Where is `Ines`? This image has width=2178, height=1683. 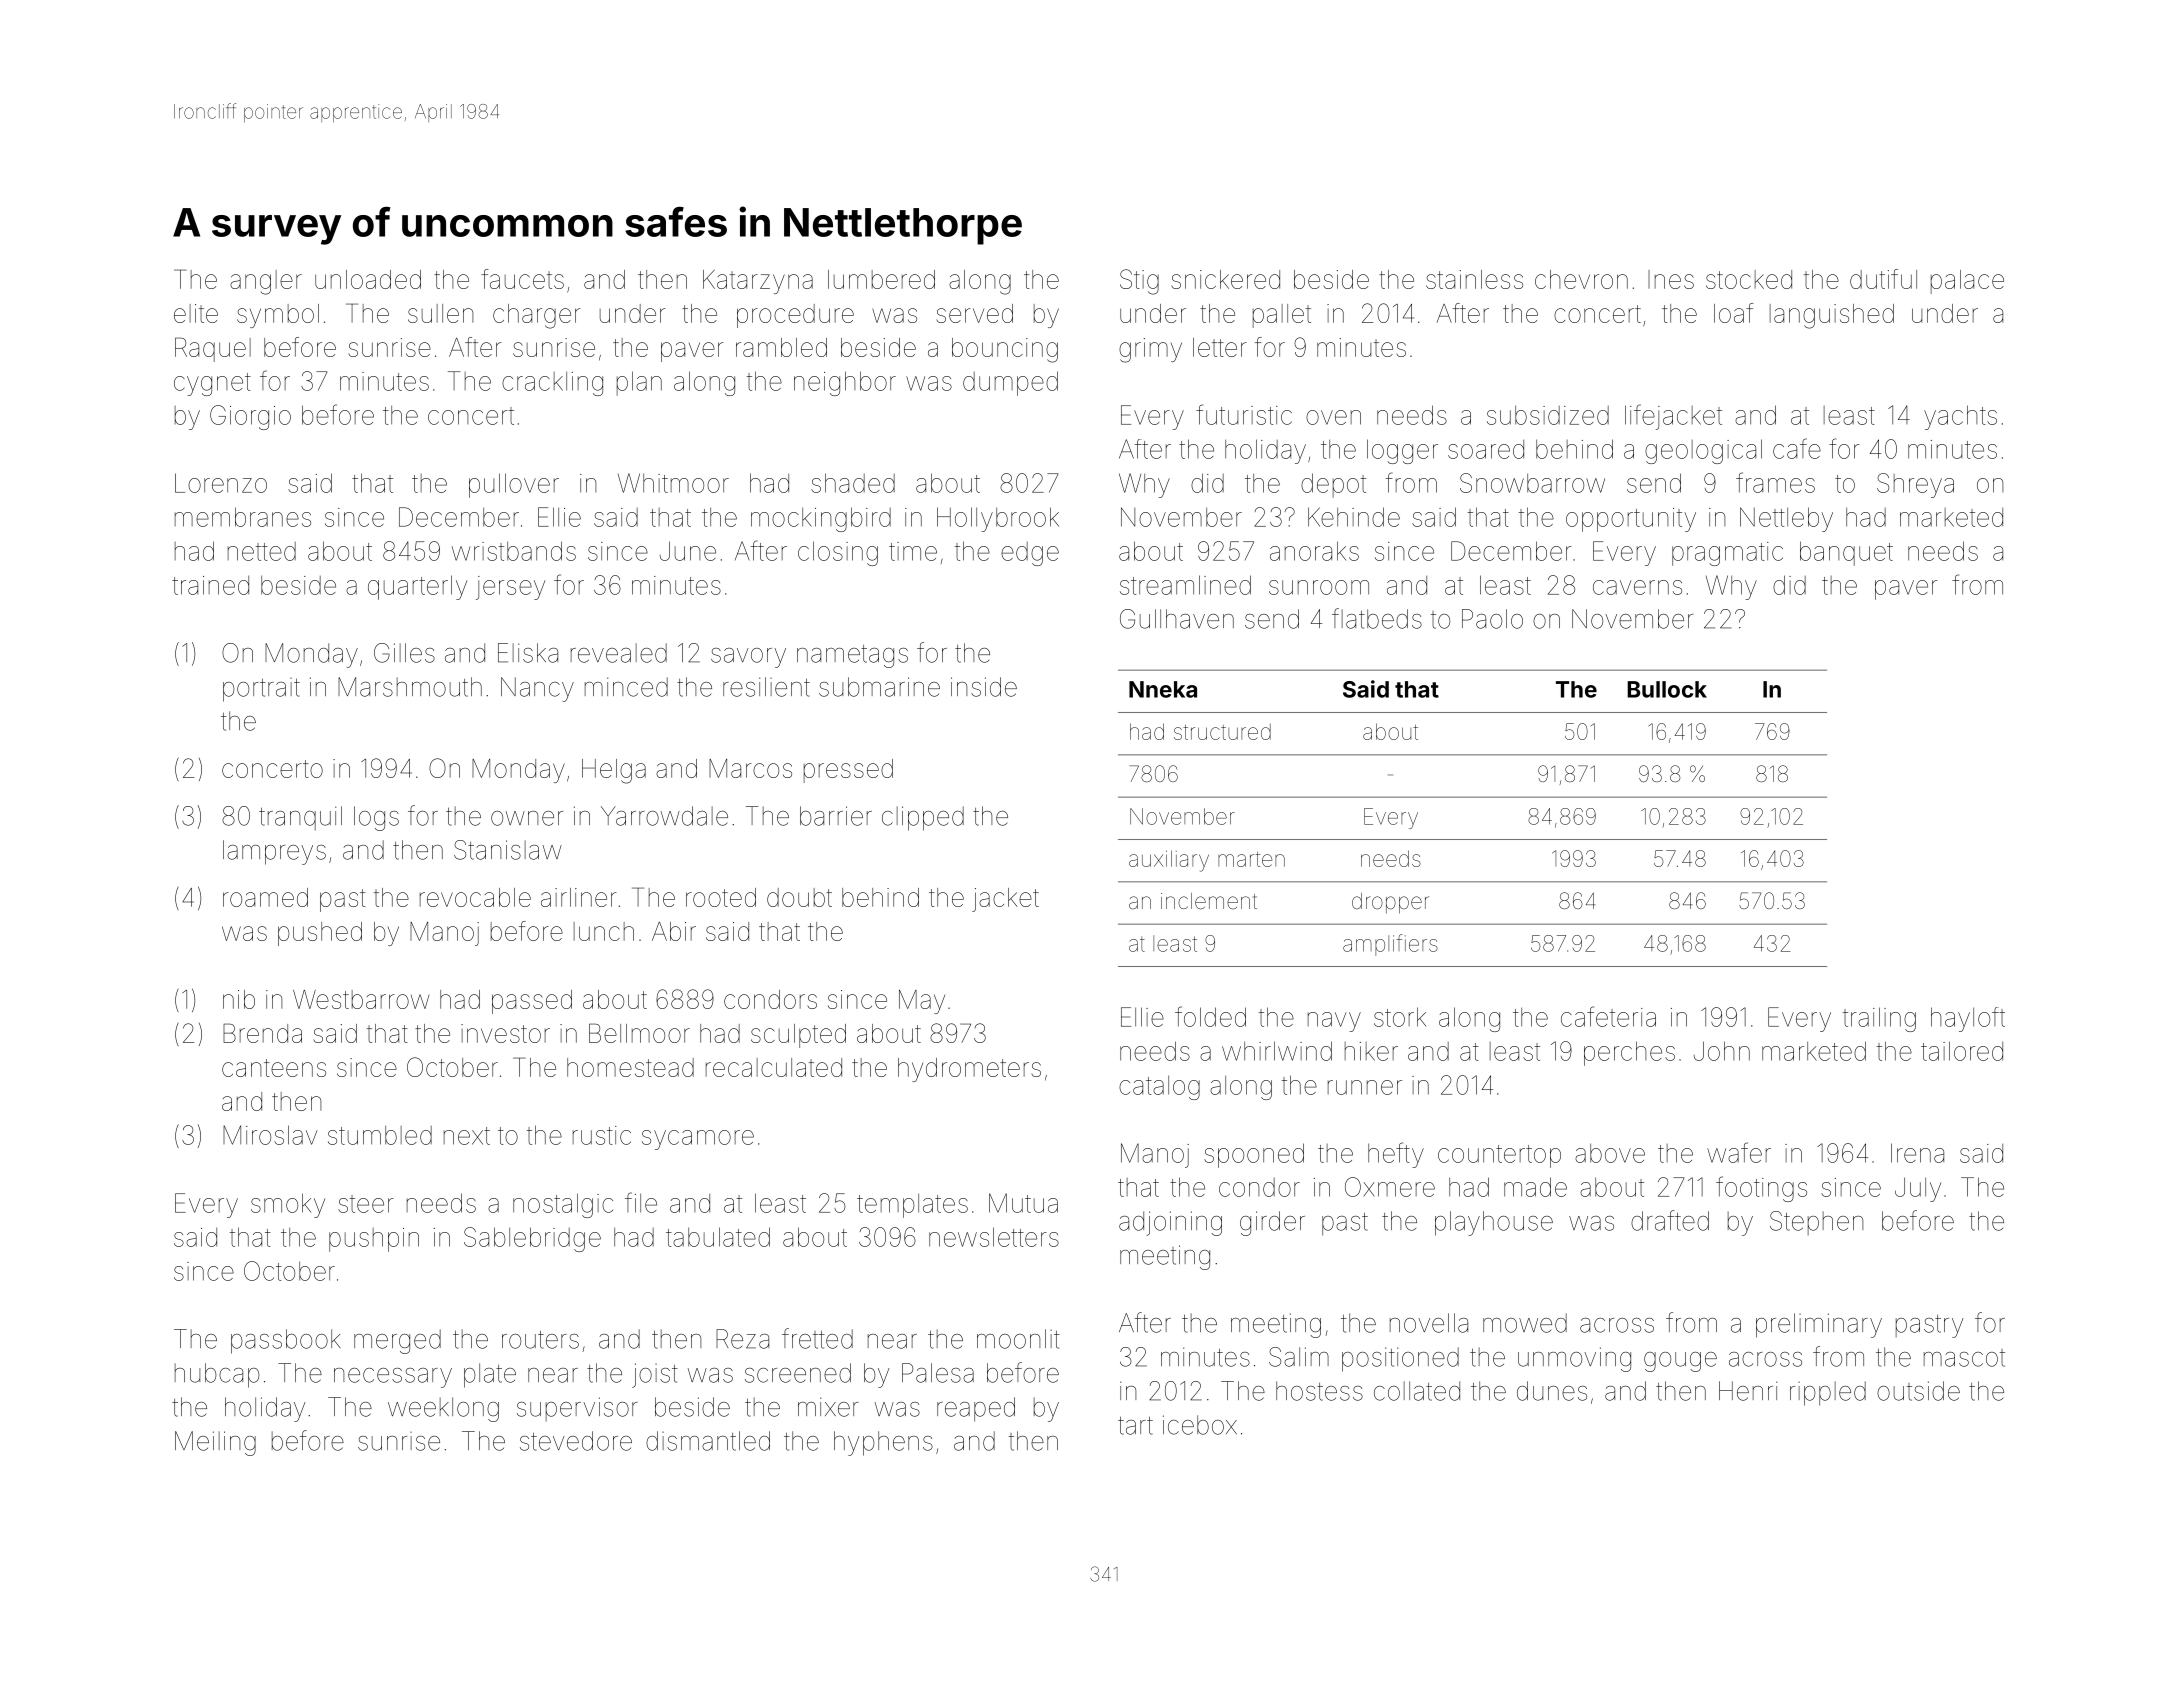
Ines is located at coordinates (1671, 279).
